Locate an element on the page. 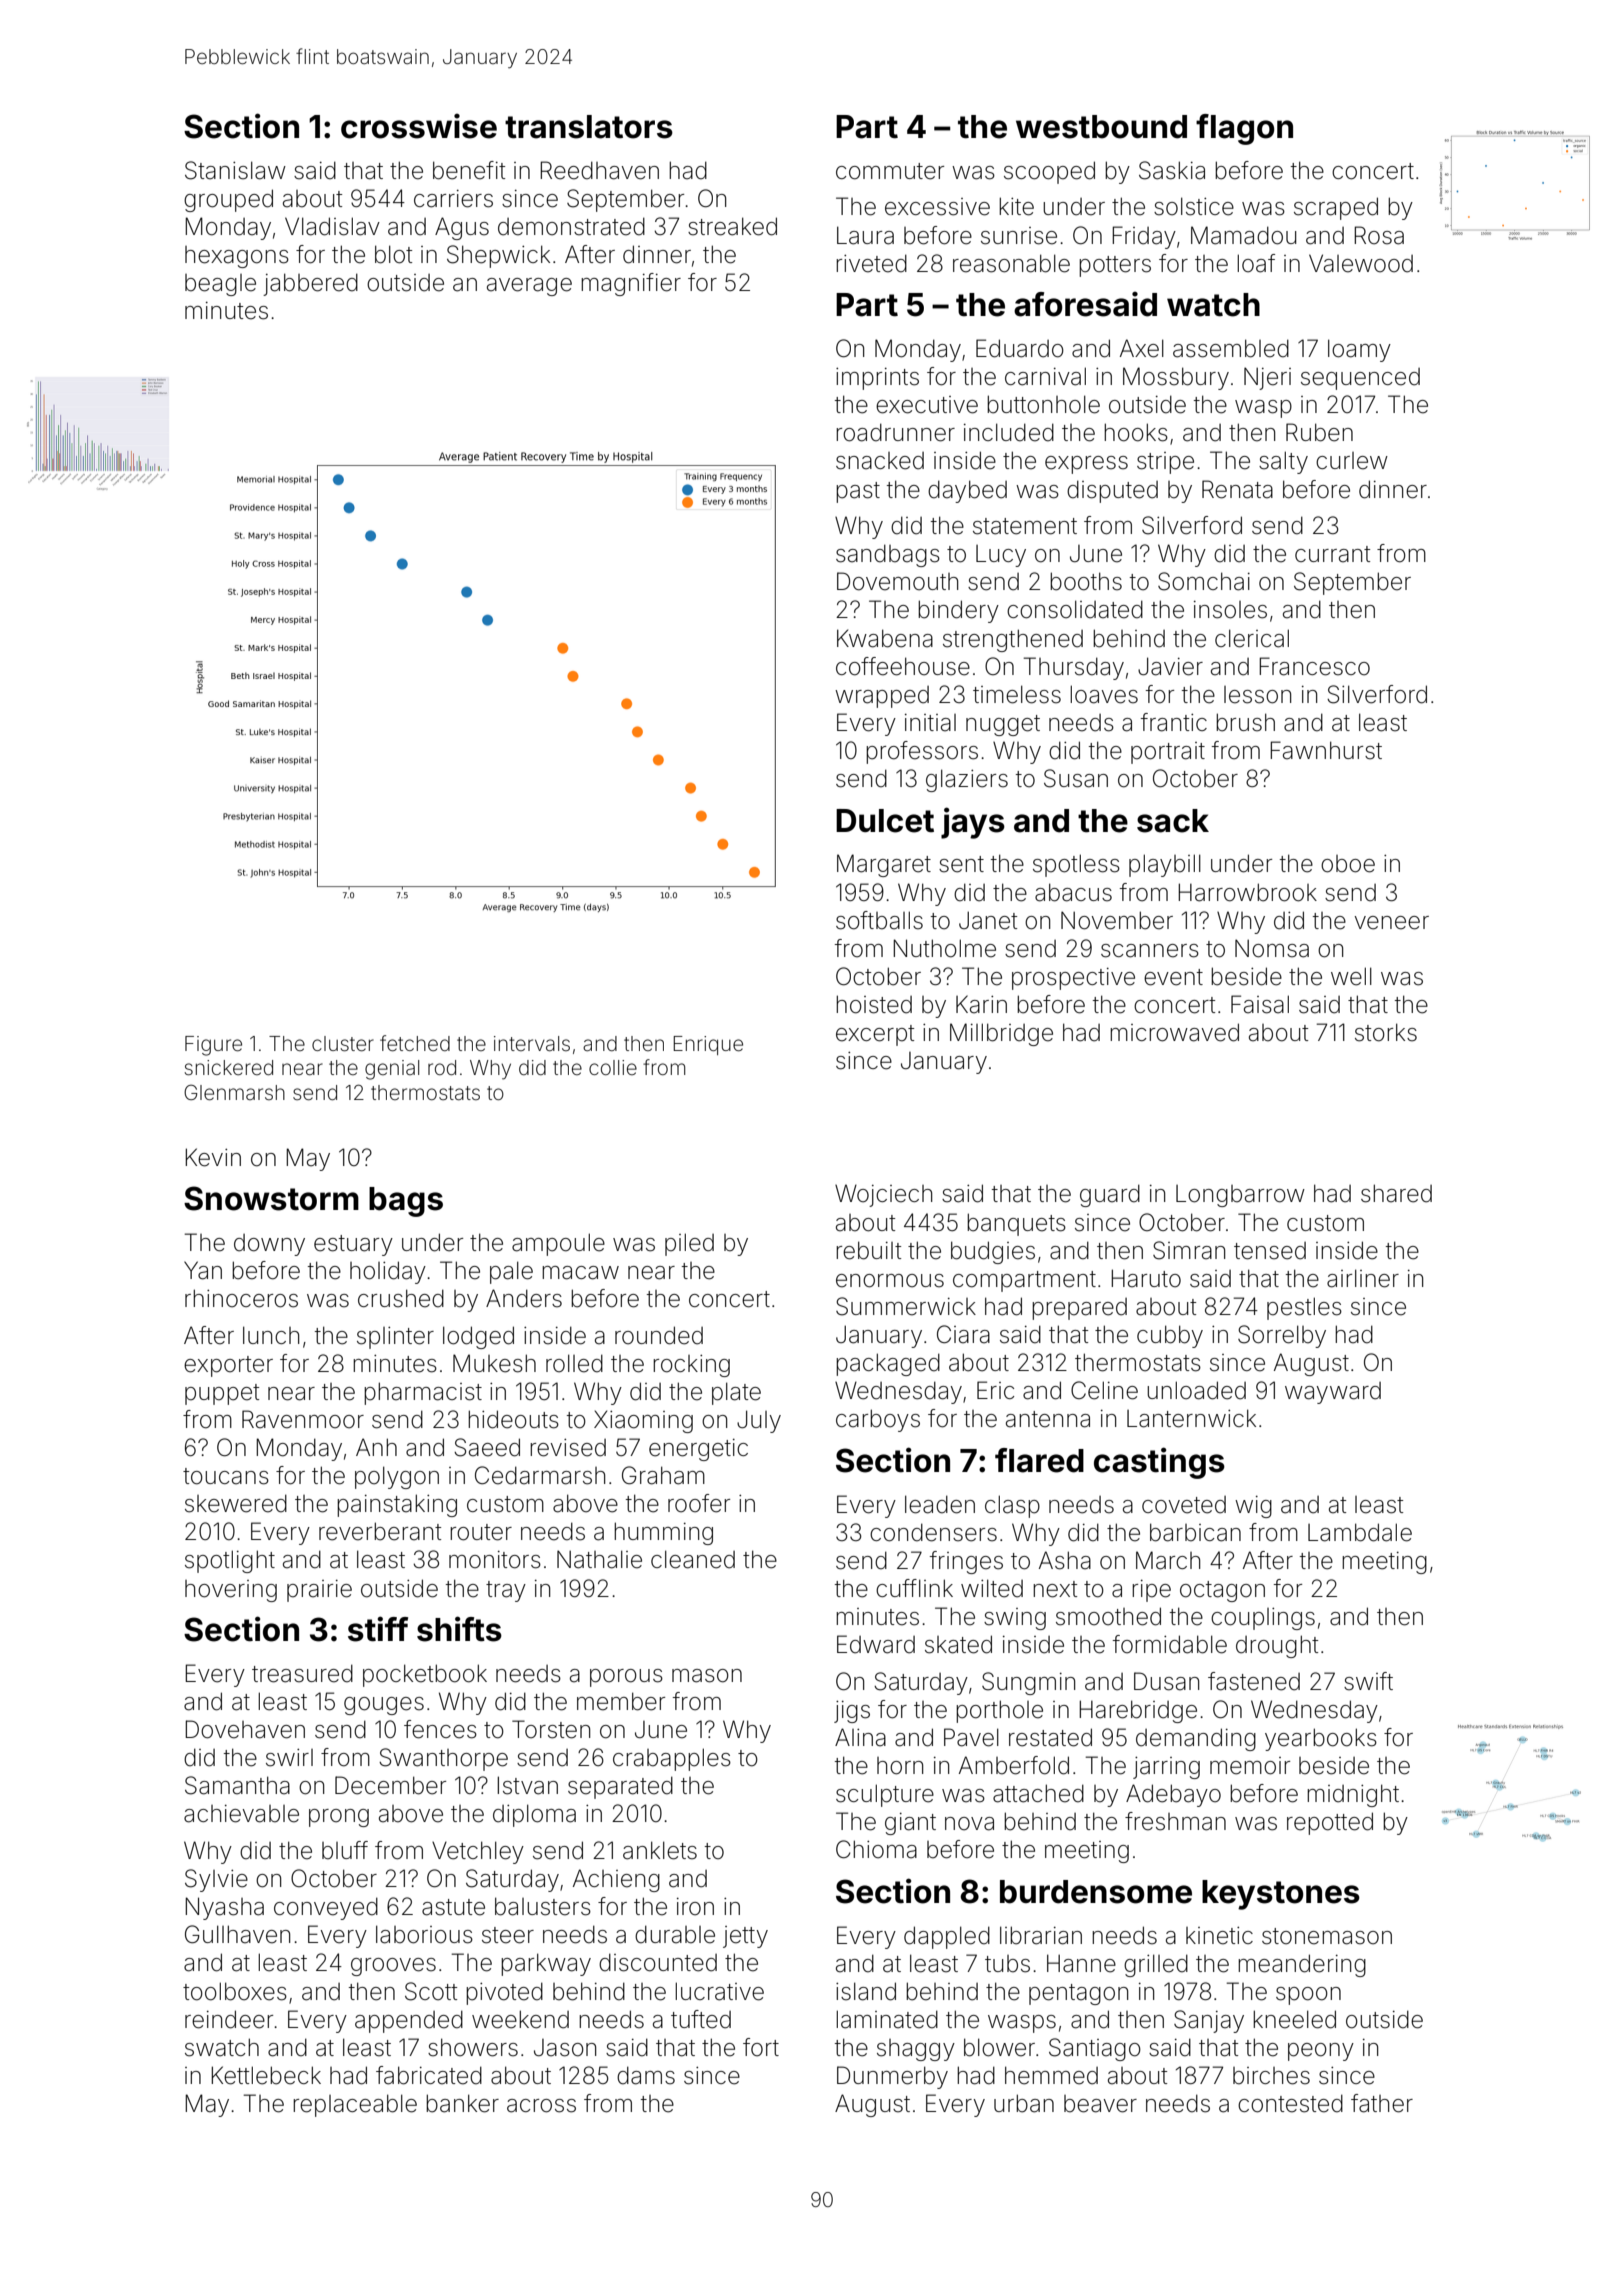  past is located at coordinates (858, 492).
